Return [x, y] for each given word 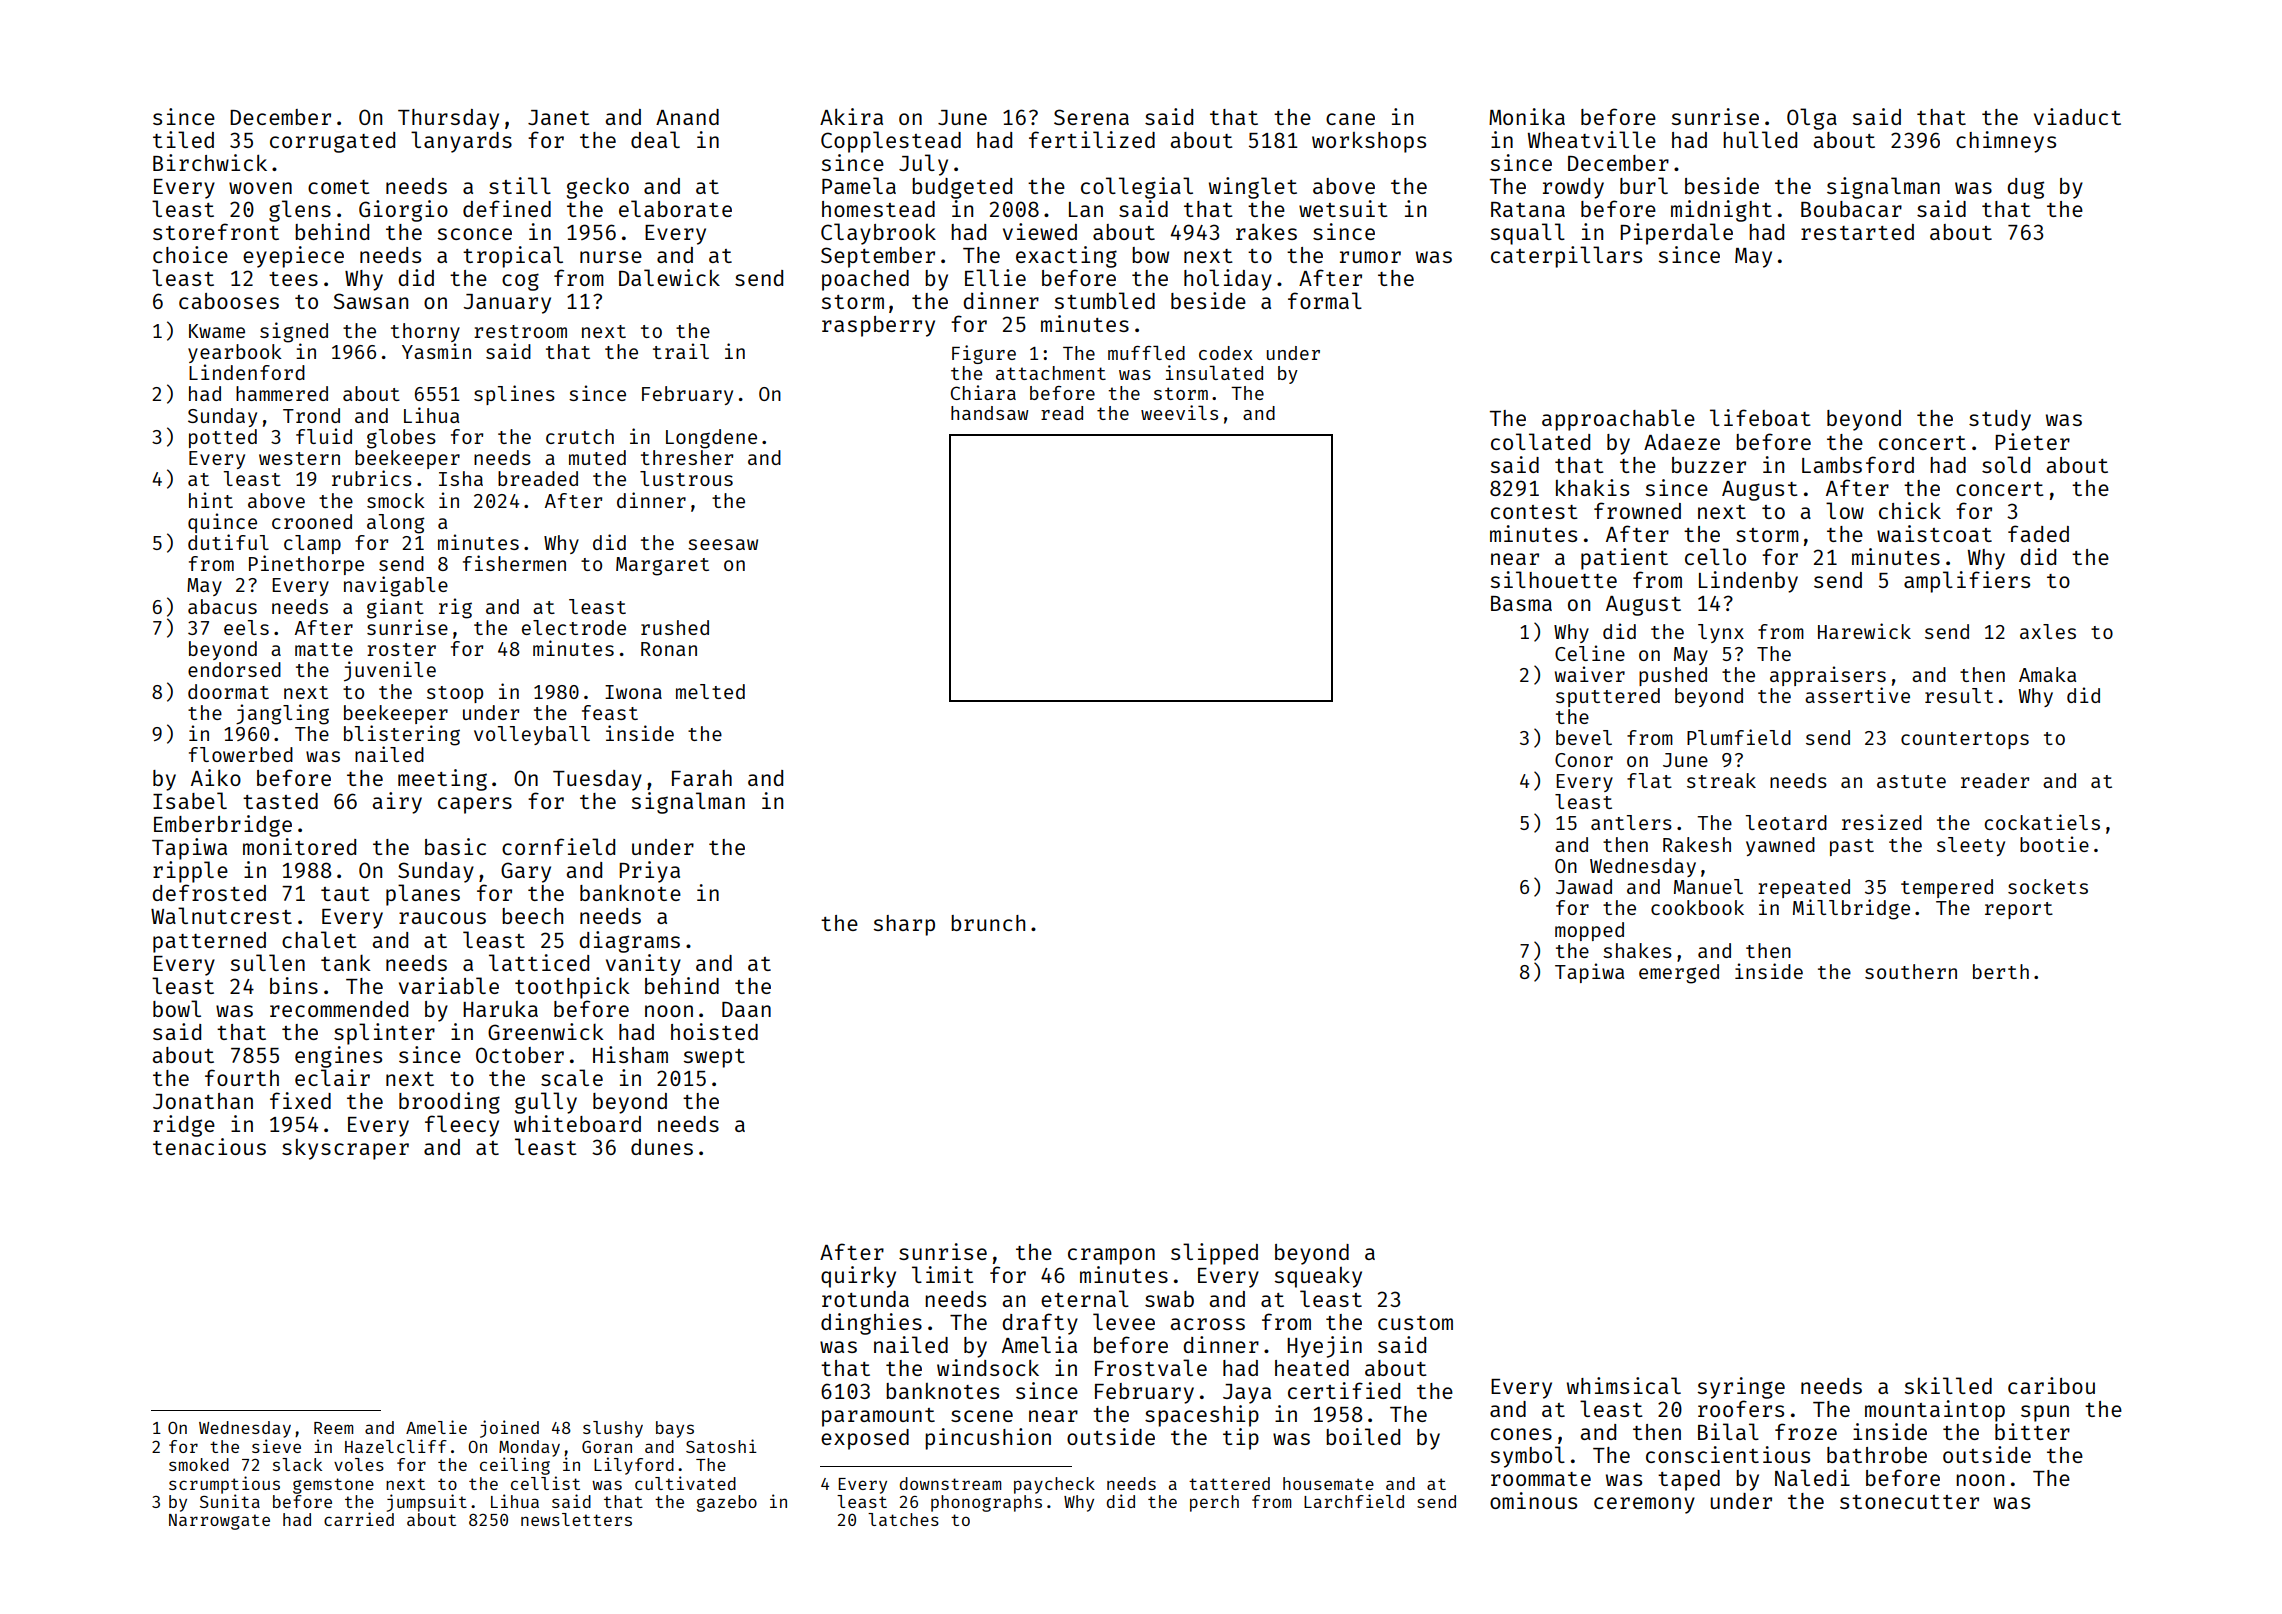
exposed [865, 1439]
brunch [988, 923]
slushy [613, 1429]
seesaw [723, 544]
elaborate [675, 208]
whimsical [1624, 1385]
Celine [1590, 653]
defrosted [209, 892]
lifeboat [1760, 417]
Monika [1527, 116]
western [299, 458]
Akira [851, 116]
